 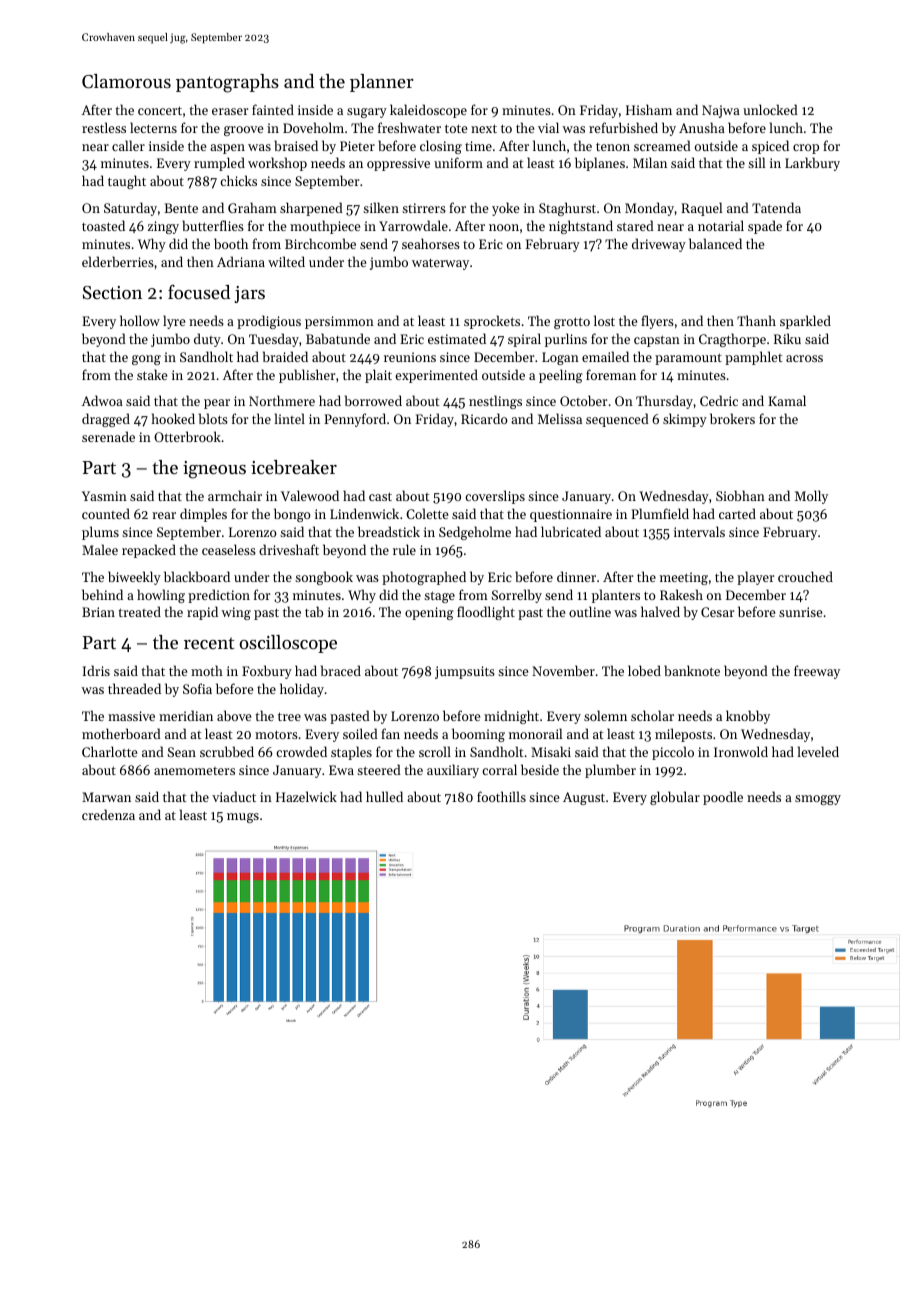 What do you see at coordinates (126, 81) in the screenshot?
I see `Clamorous` at bounding box center [126, 81].
